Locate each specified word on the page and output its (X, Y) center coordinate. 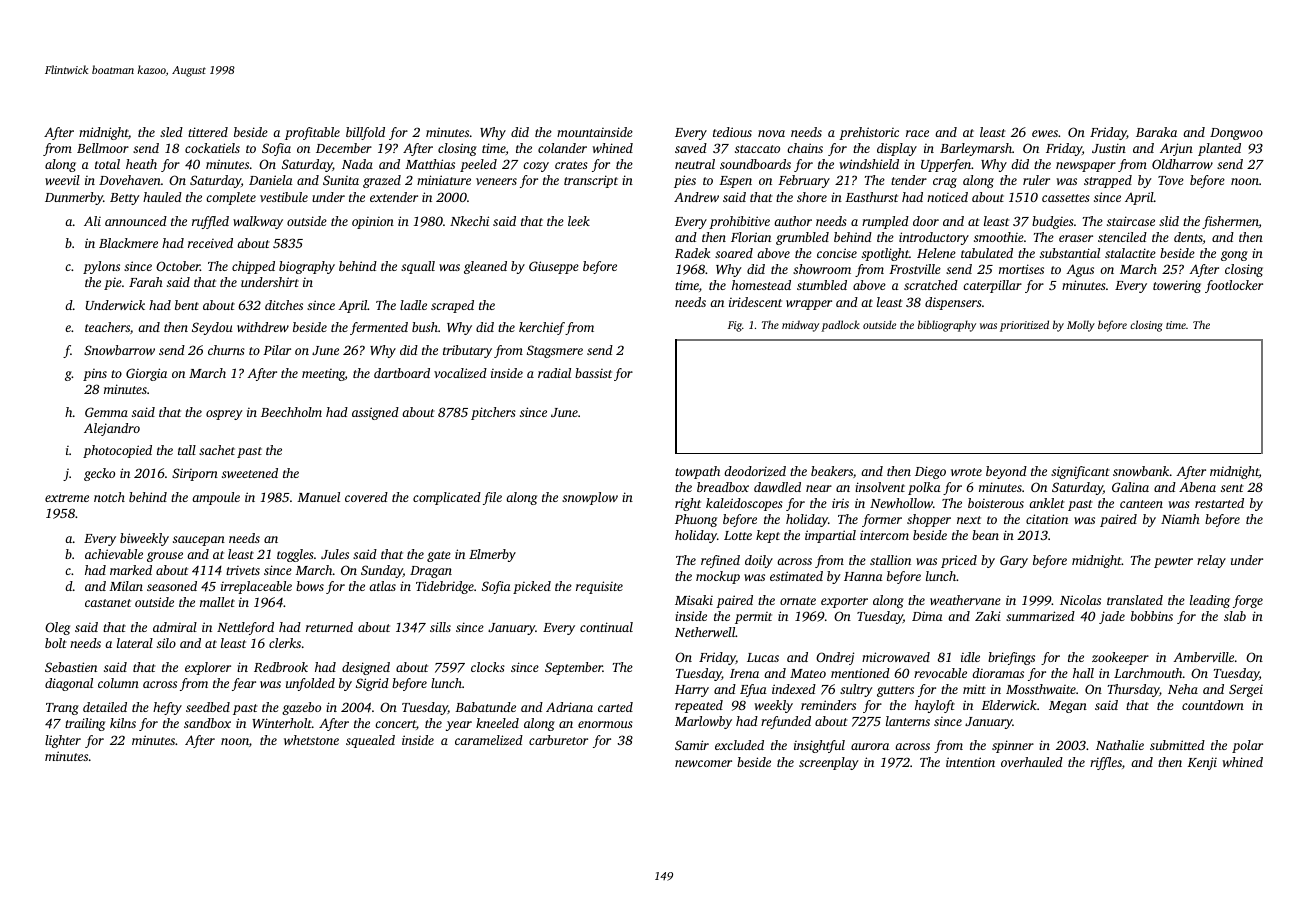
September (574, 668)
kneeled (497, 723)
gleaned (485, 267)
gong (1234, 256)
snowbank (1141, 471)
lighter (63, 741)
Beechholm (291, 412)
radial (554, 373)
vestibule (284, 197)
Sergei (1246, 690)
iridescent (755, 302)
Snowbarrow (119, 350)
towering (1177, 286)
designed (366, 668)
